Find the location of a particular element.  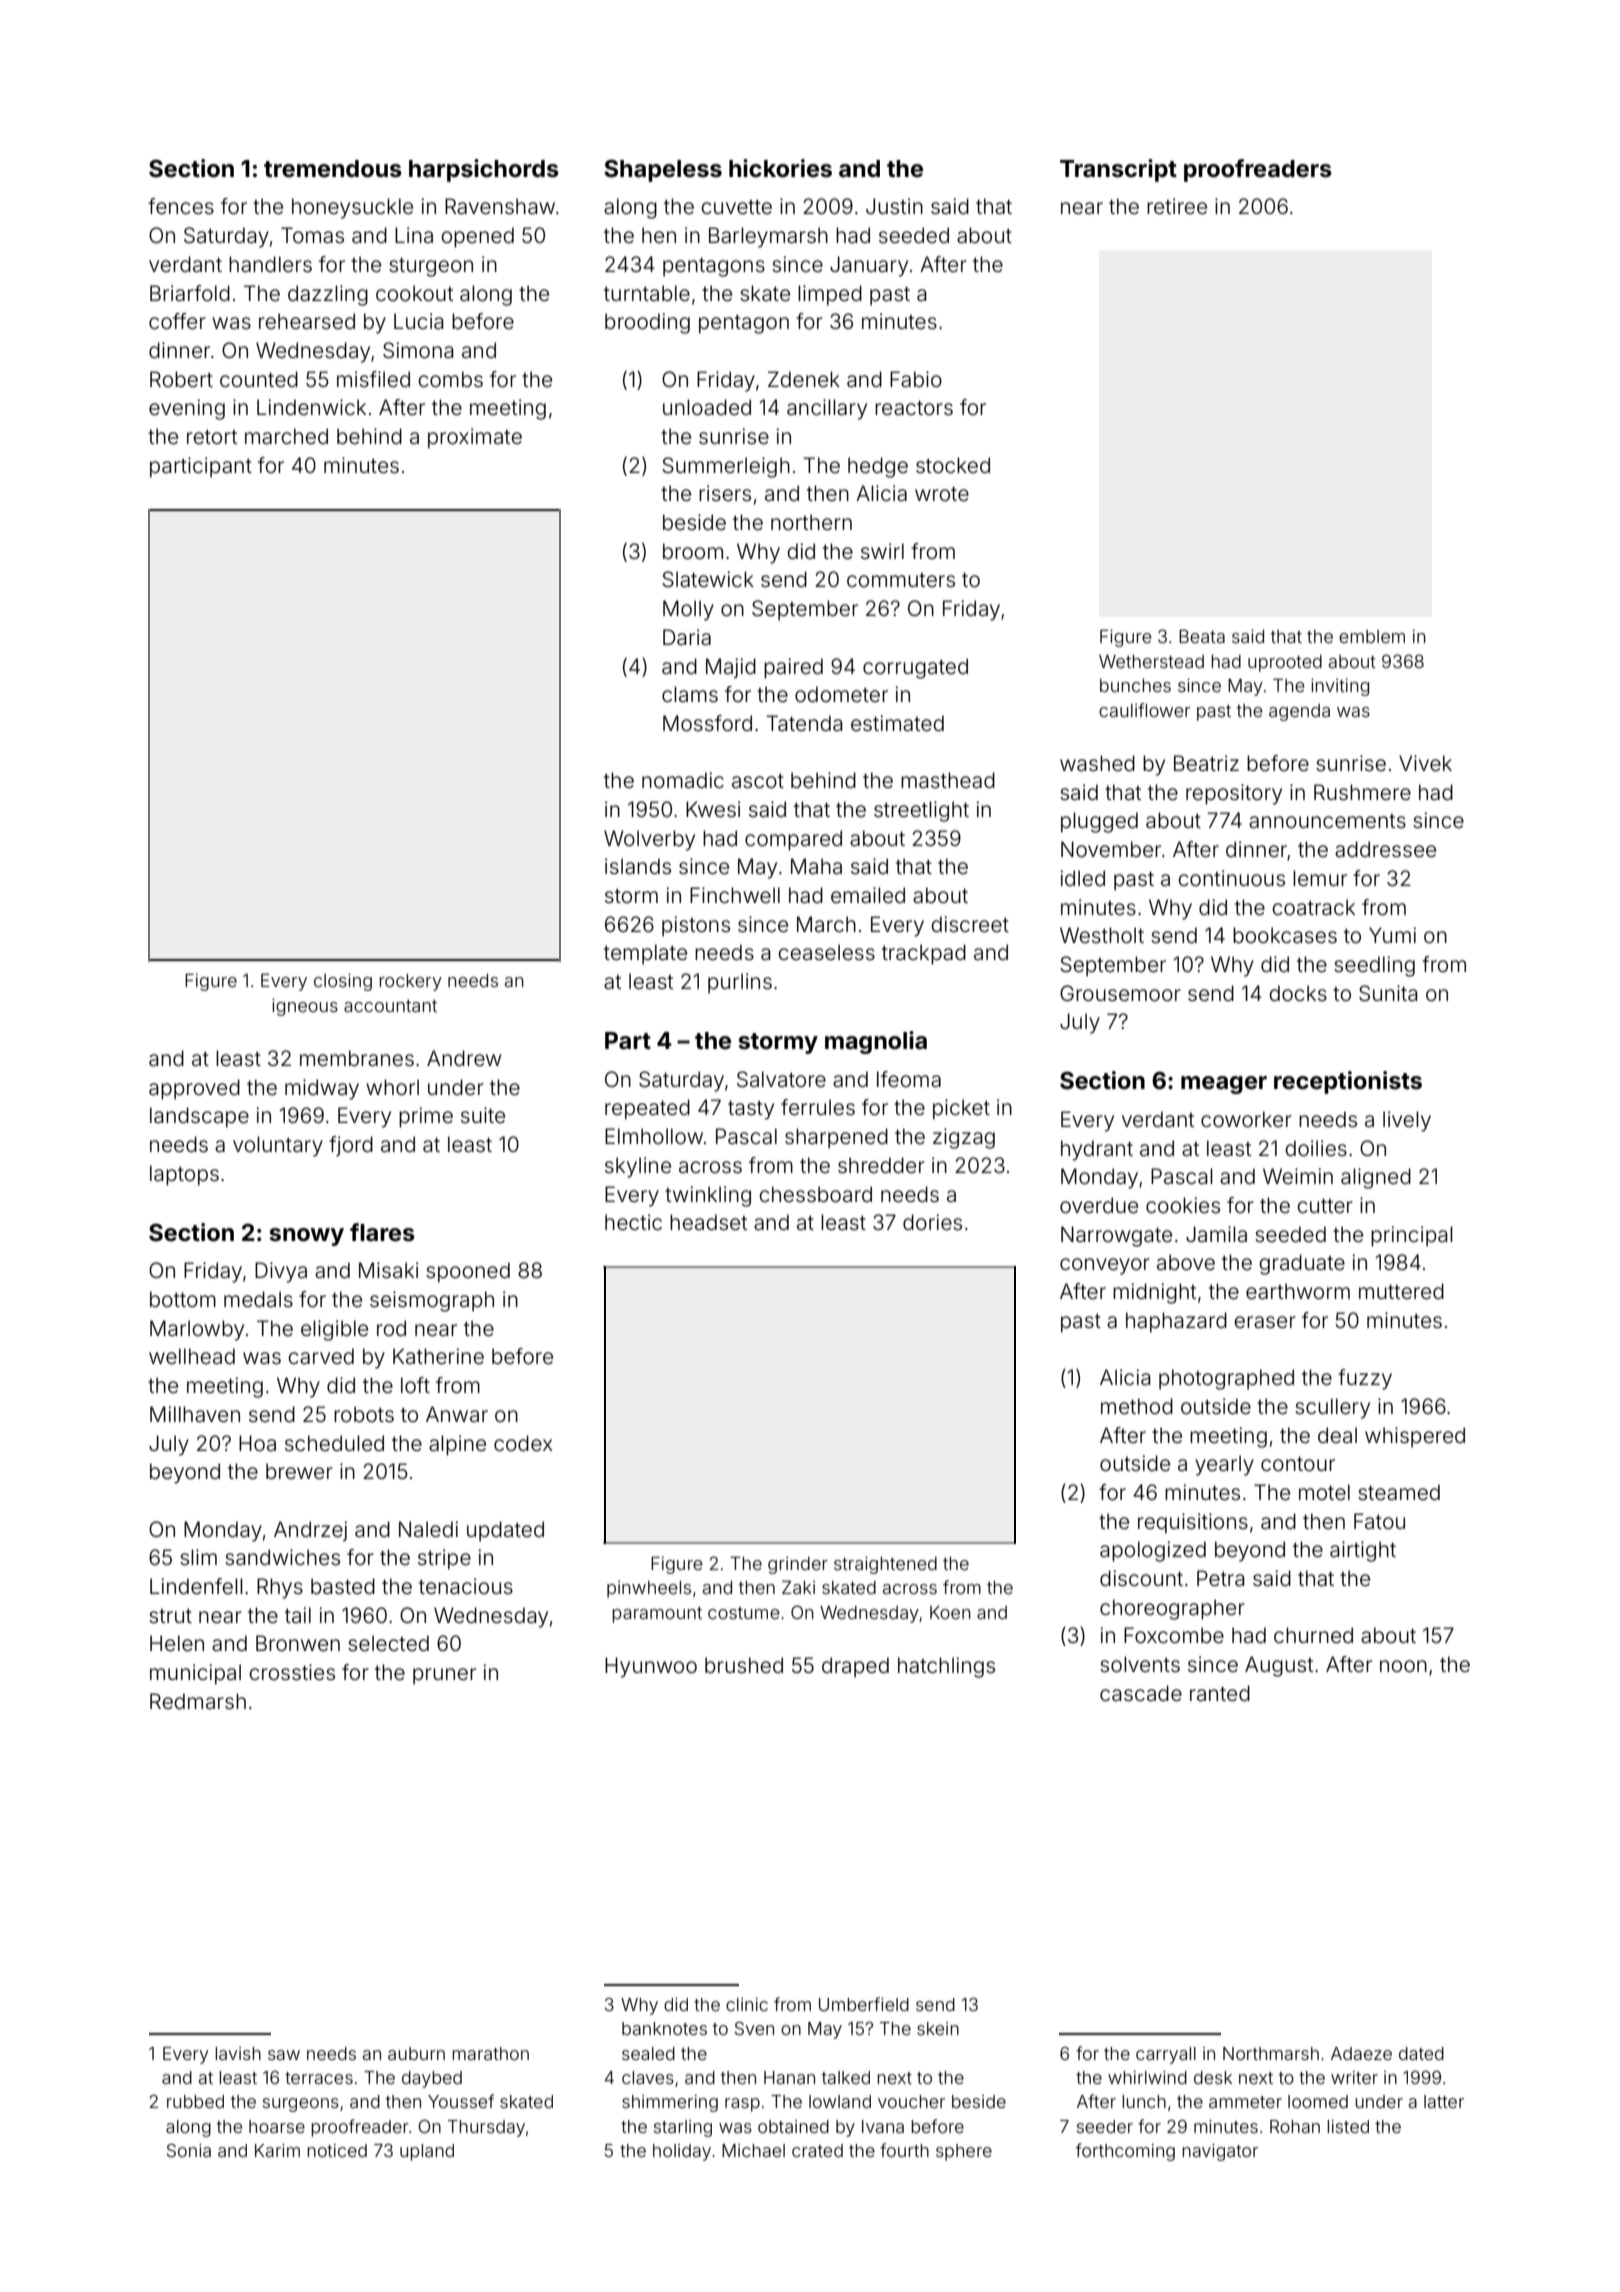

brushed is located at coordinates (744, 1665).
